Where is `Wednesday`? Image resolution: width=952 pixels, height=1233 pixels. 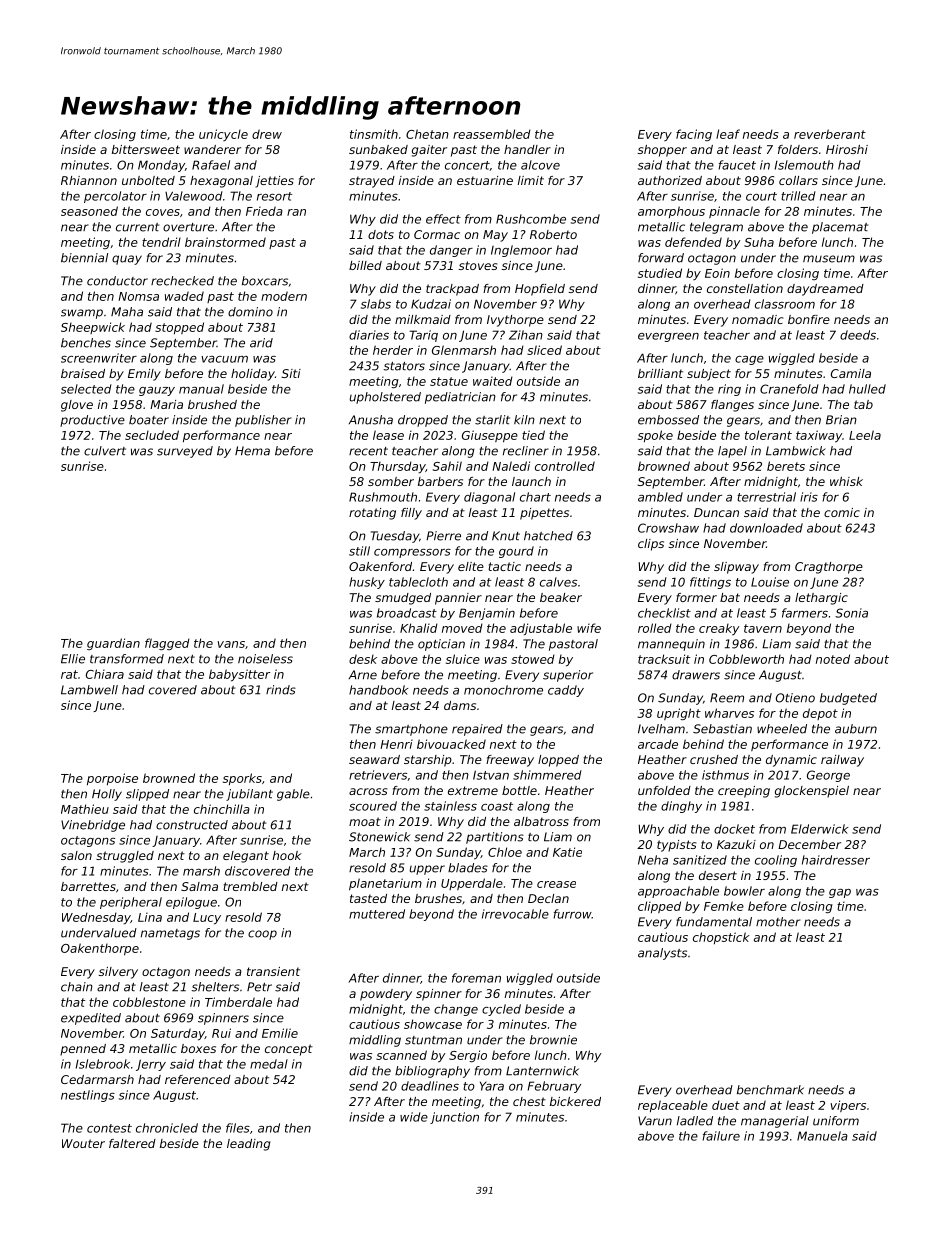
Wednesday is located at coordinates (96, 918).
